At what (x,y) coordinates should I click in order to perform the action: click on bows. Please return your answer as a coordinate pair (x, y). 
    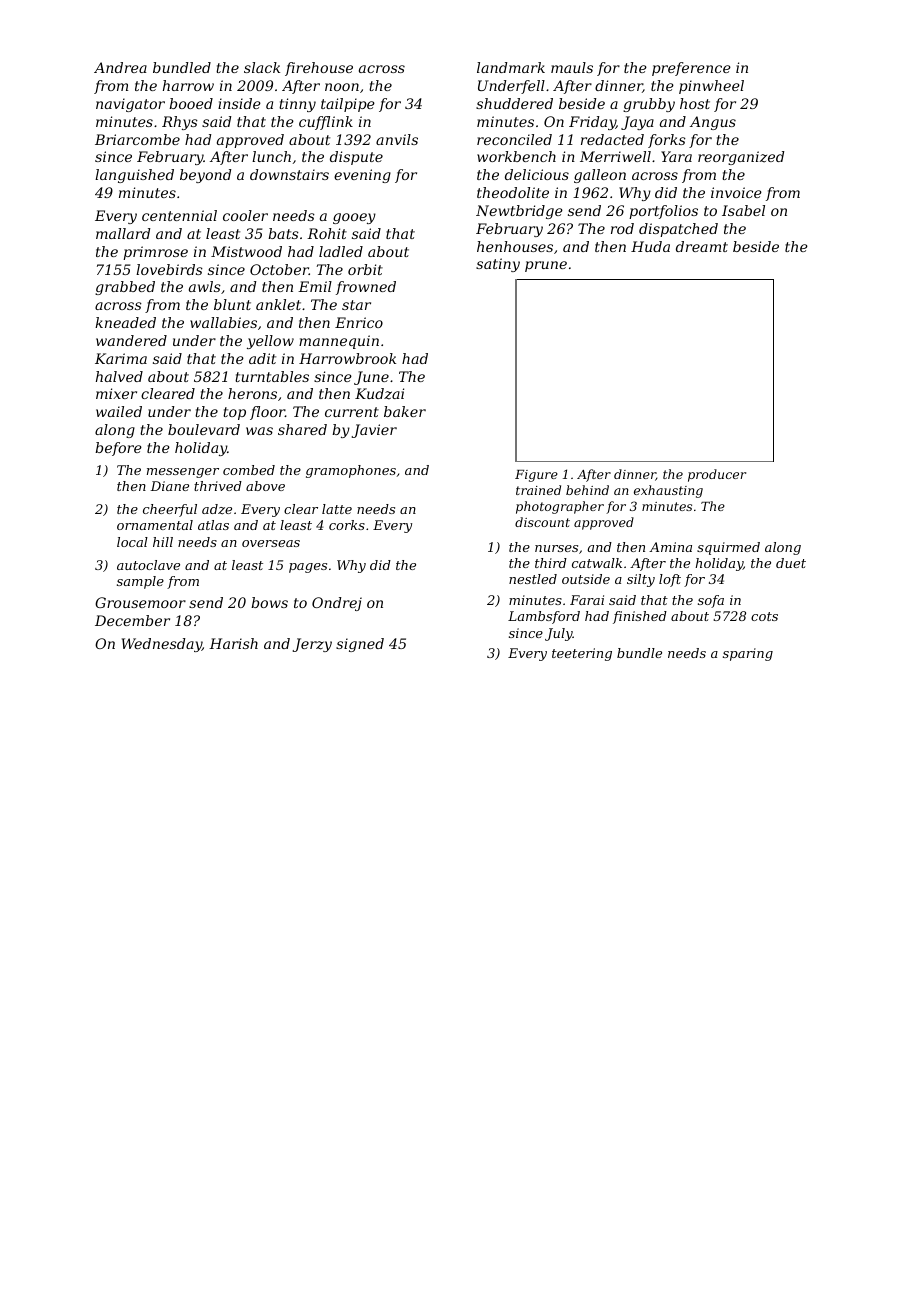
    Looking at the image, I should click on (269, 602).
